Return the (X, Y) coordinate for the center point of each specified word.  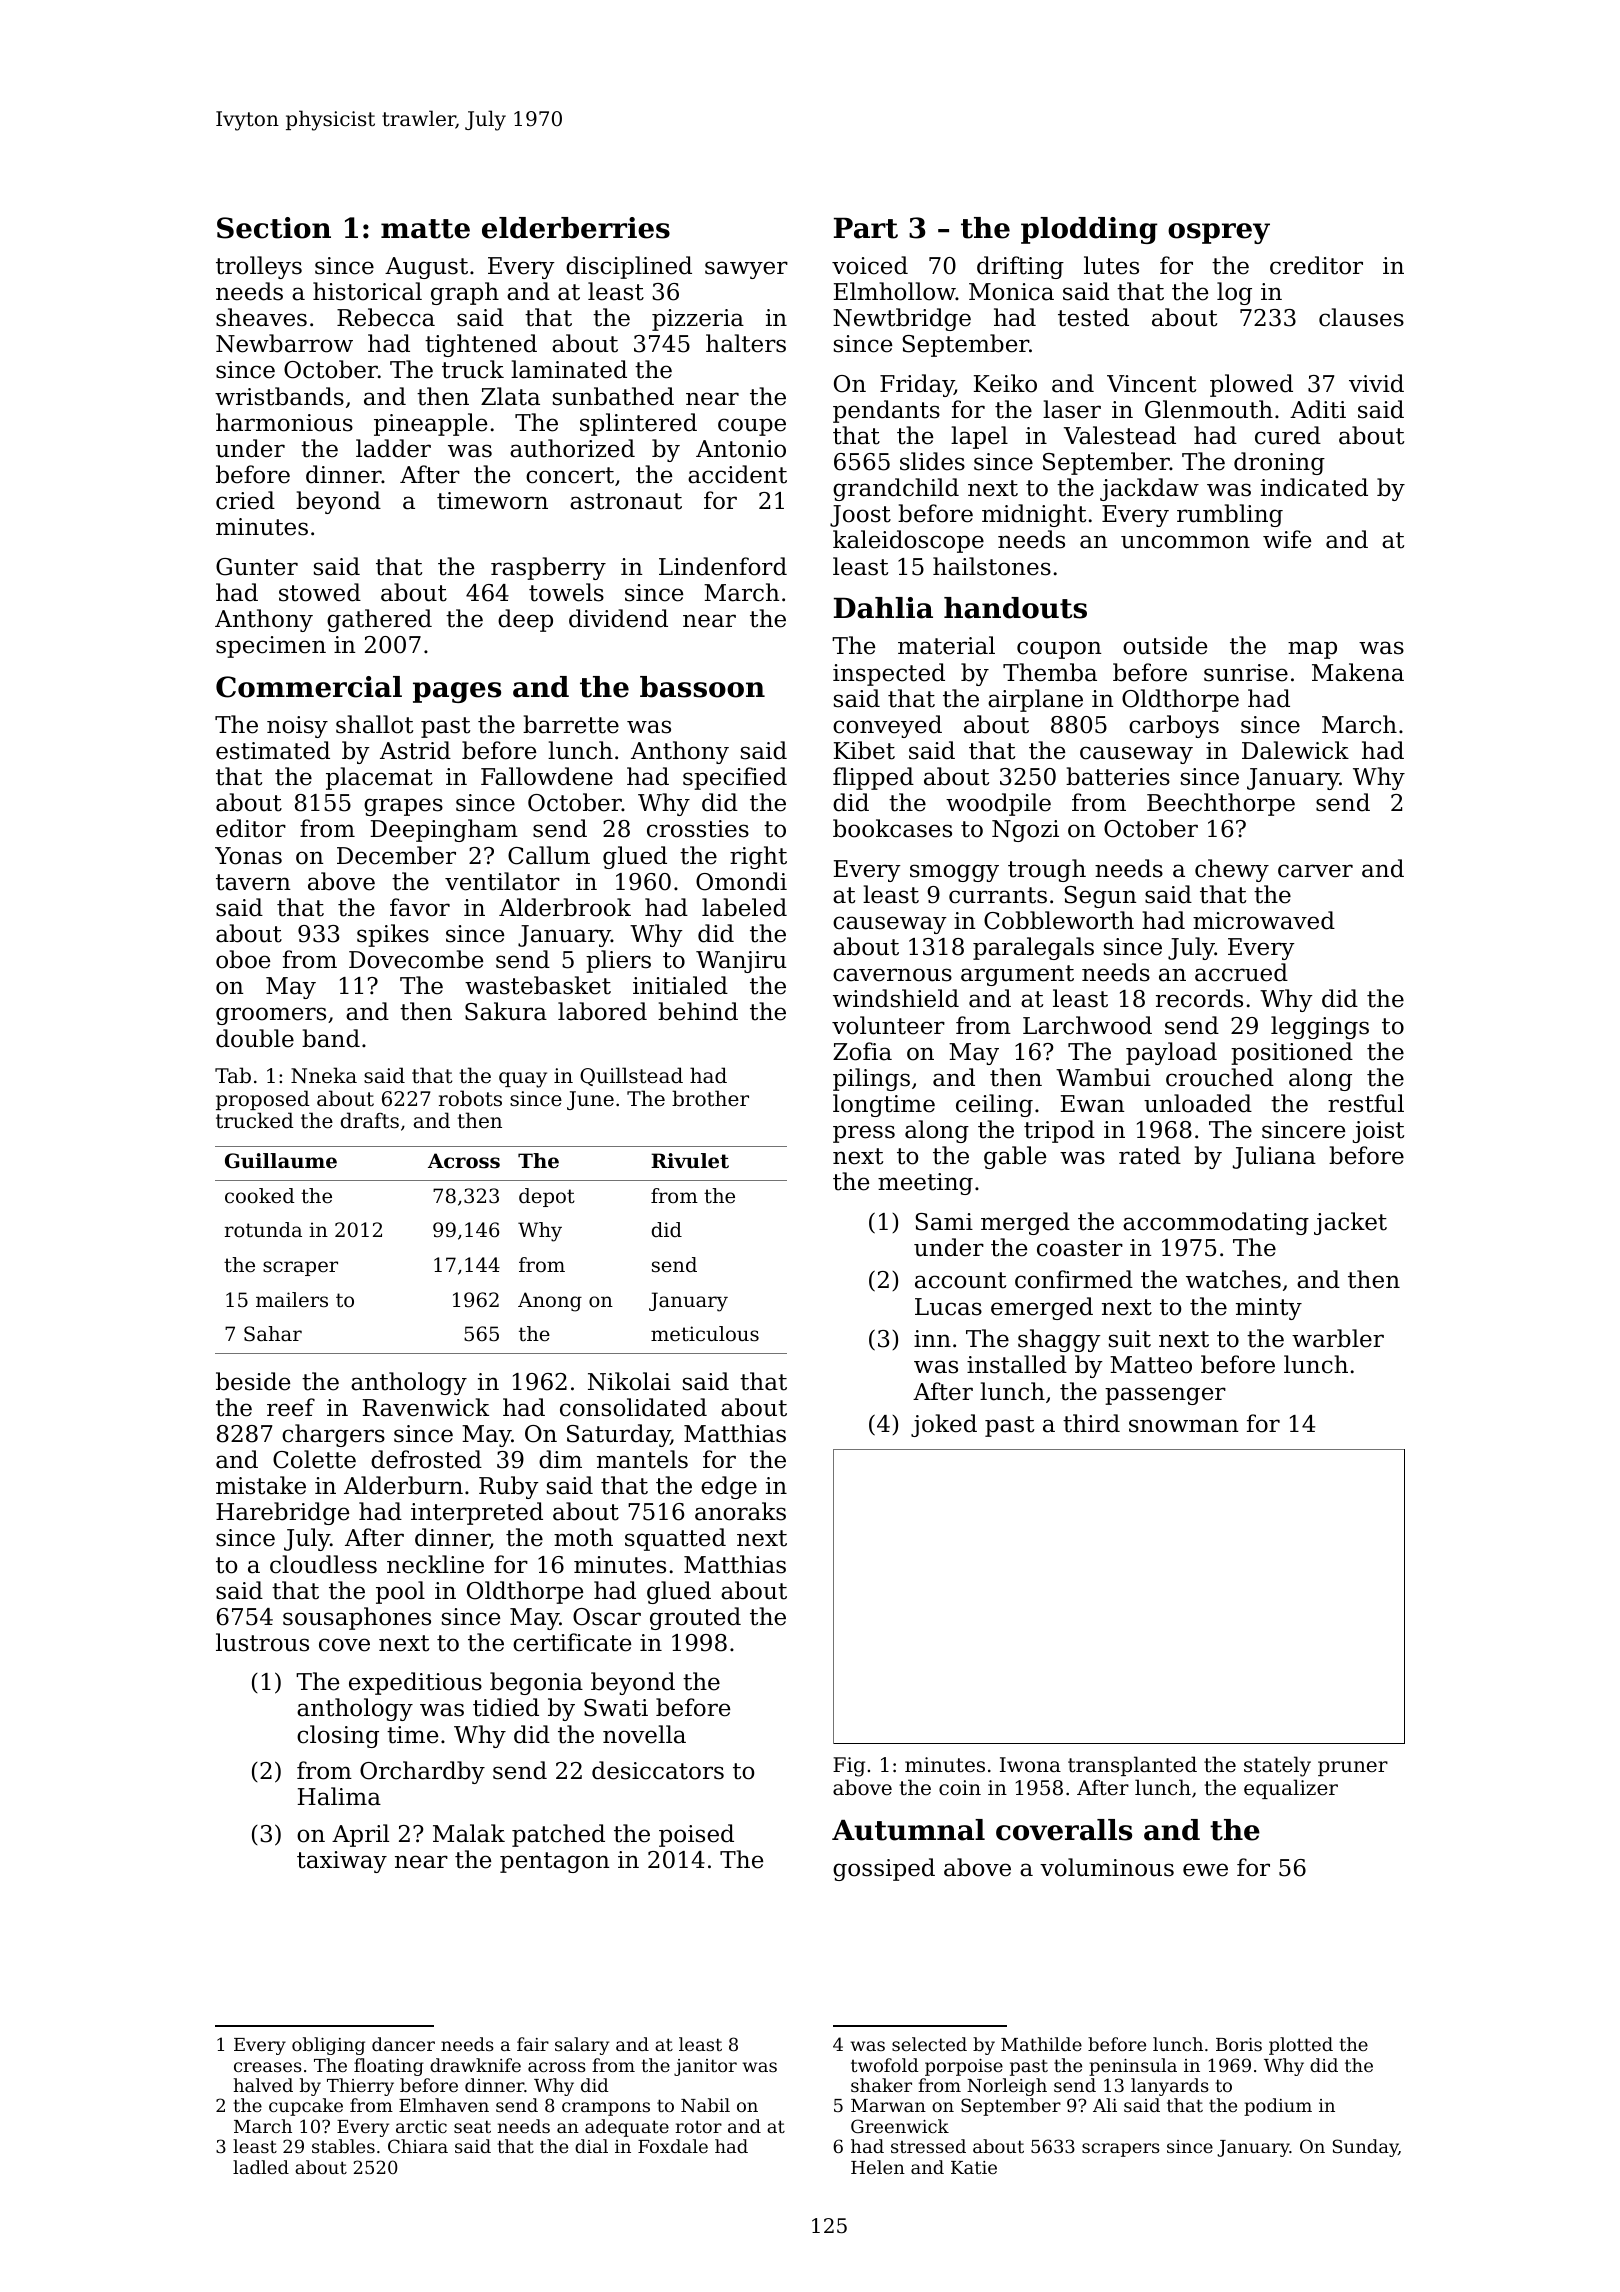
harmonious (284, 422)
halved (263, 2085)
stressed (928, 2146)
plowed (1251, 385)
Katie (974, 2167)
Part (866, 228)
